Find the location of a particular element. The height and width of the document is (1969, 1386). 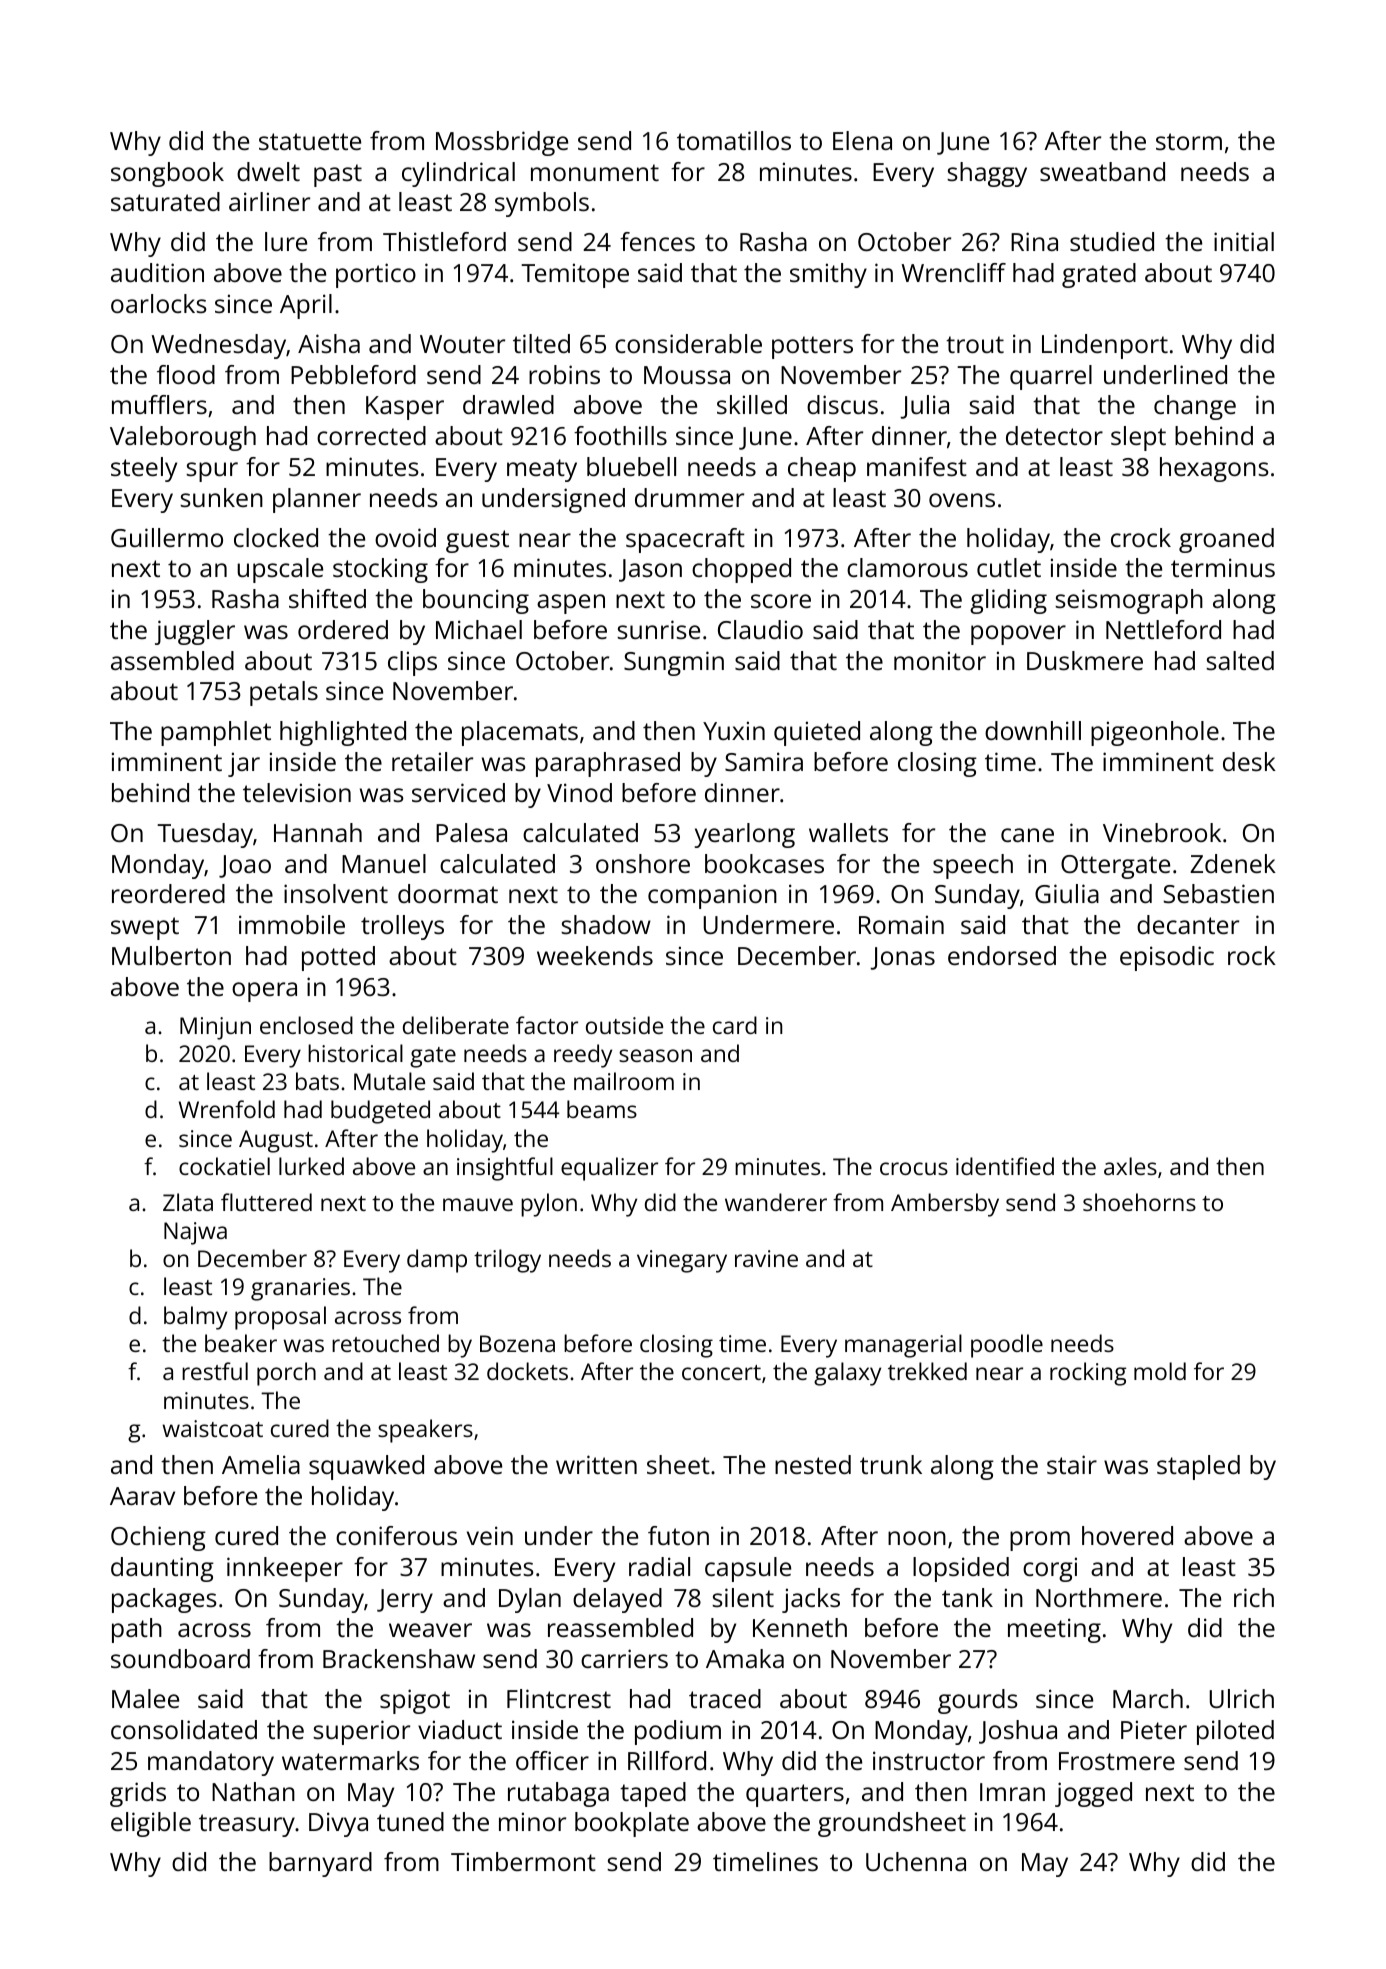

jogged is located at coordinates (1093, 1794).
